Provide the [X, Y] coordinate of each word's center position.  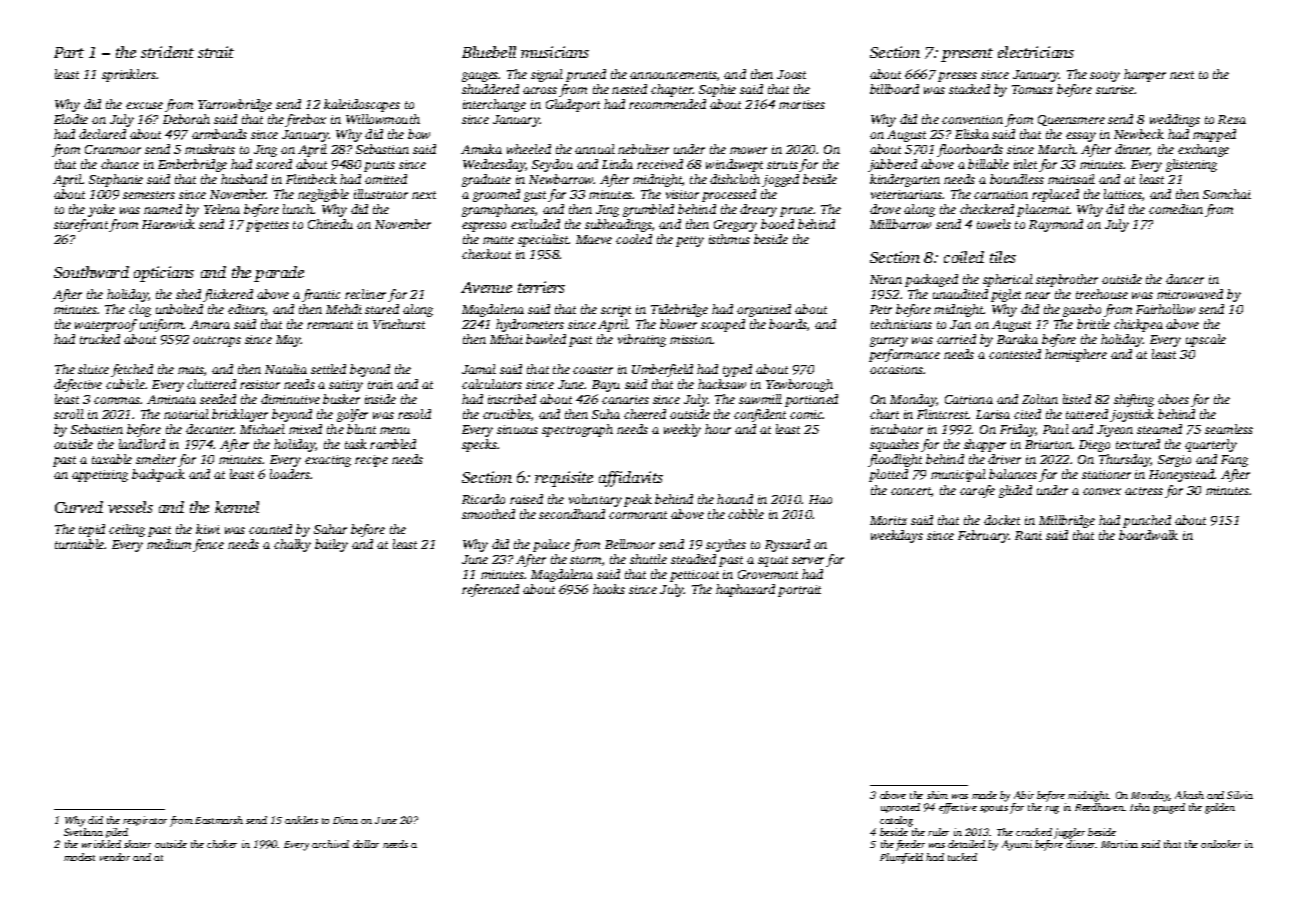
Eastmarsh [219, 820]
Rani [1028, 535]
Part [69, 52]
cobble [746, 514]
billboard [894, 89]
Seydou [552, 165]
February [983, 536]
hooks [609, 589]
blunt [361, 429]
